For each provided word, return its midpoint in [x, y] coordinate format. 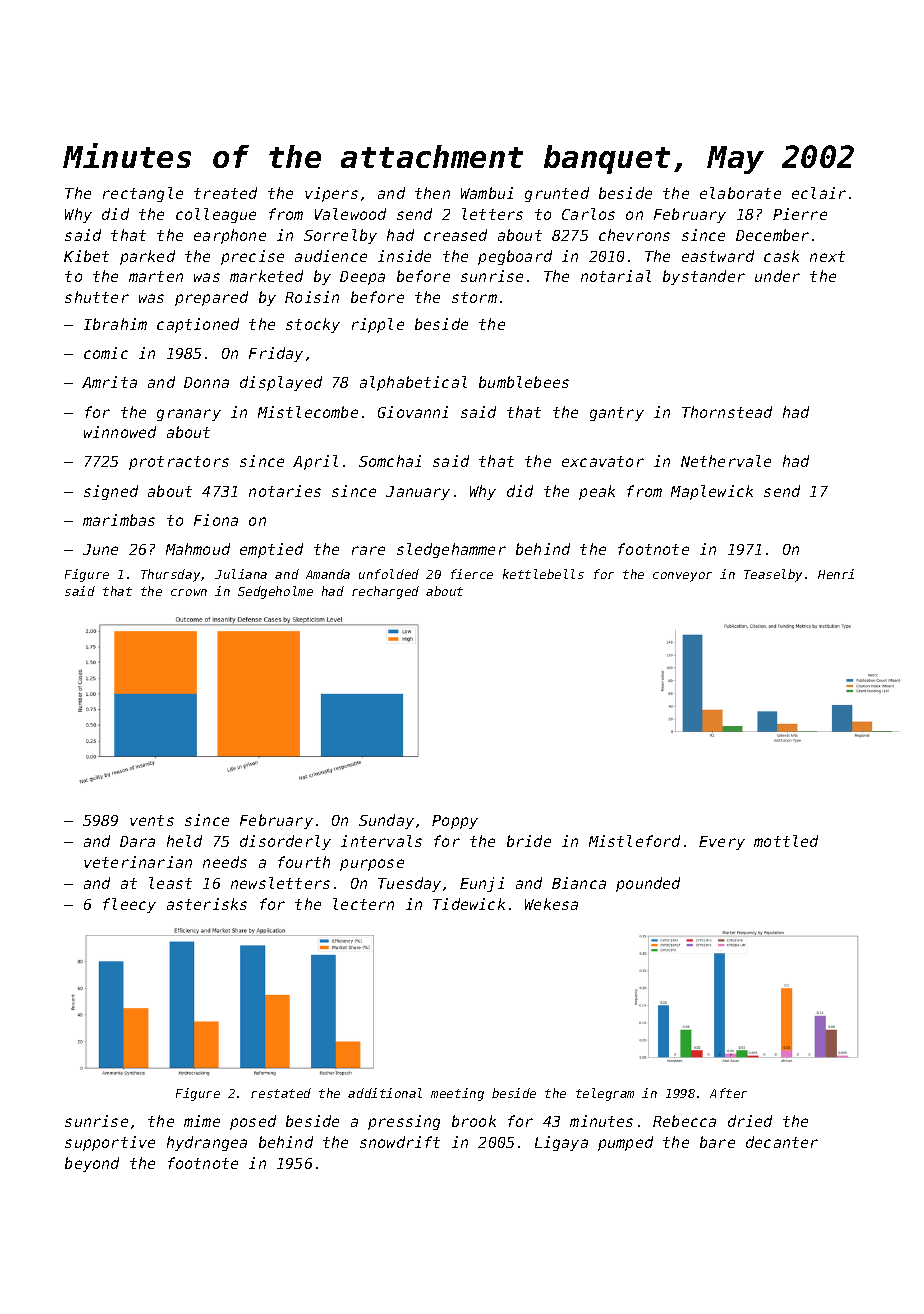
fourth [304, 862]
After [728, 1093]
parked [147, 257]
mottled [786, 841]
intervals [381, 841]
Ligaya [561, 1143]
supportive [110, 1143]
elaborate [740, 193]
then [432, 193]
